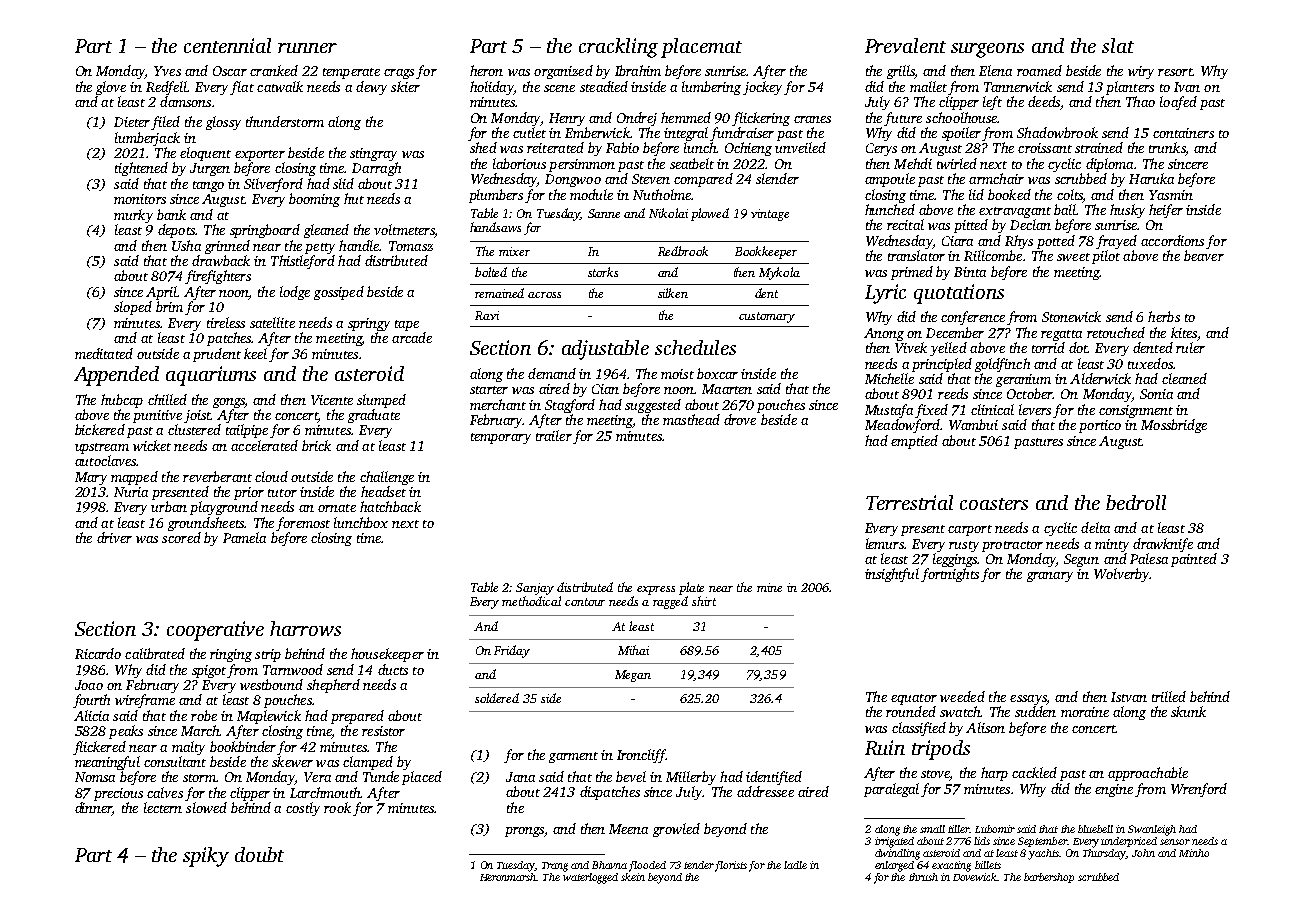 The height and width of the screenshot is (924, 1308). What do you see at coordinates (695, 347) in the screenshot?
I see `schedules` at bounding box center [695, 347].
